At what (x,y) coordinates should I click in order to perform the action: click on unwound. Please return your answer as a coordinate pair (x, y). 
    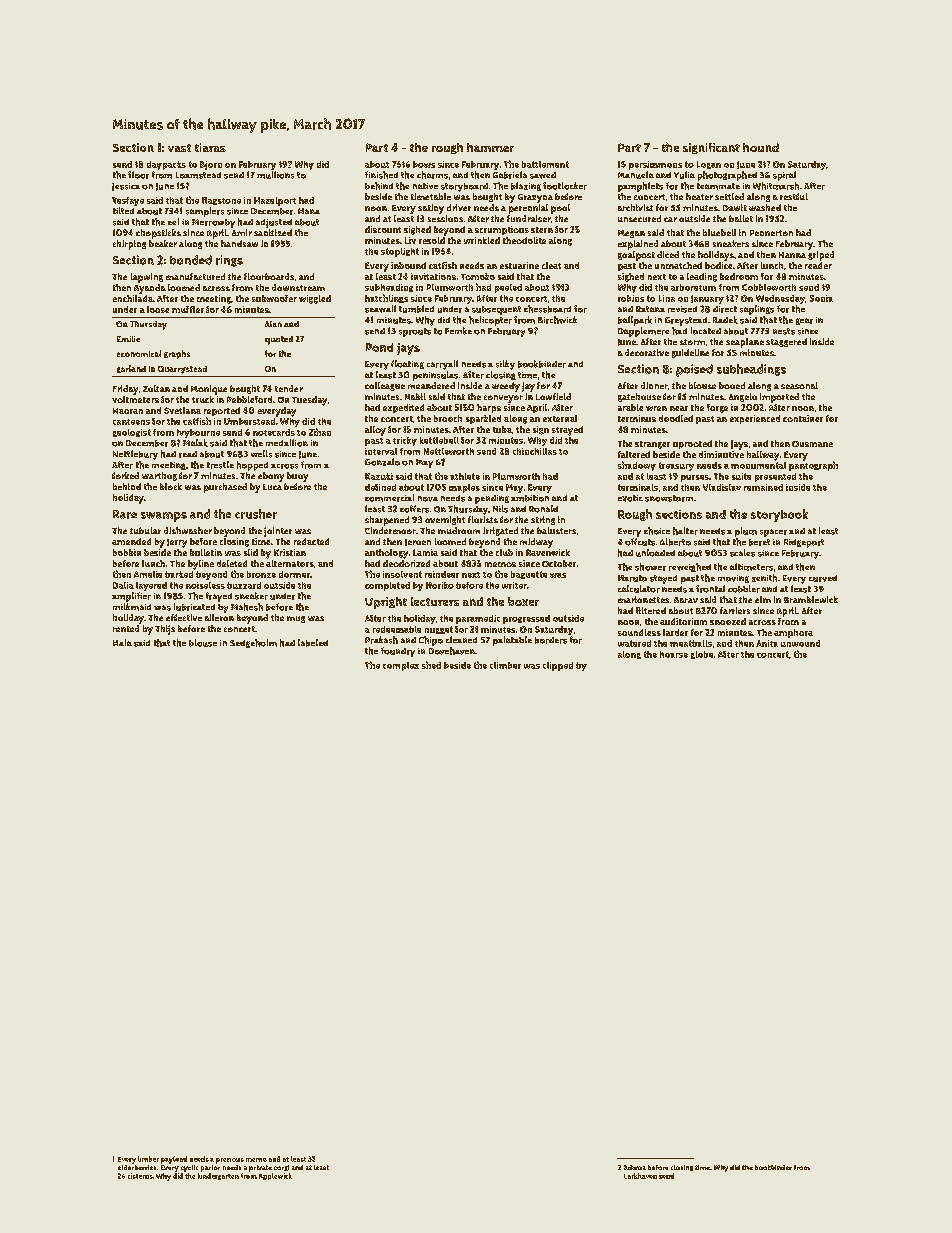
    Looking at the image, I should click on (800, 643).
